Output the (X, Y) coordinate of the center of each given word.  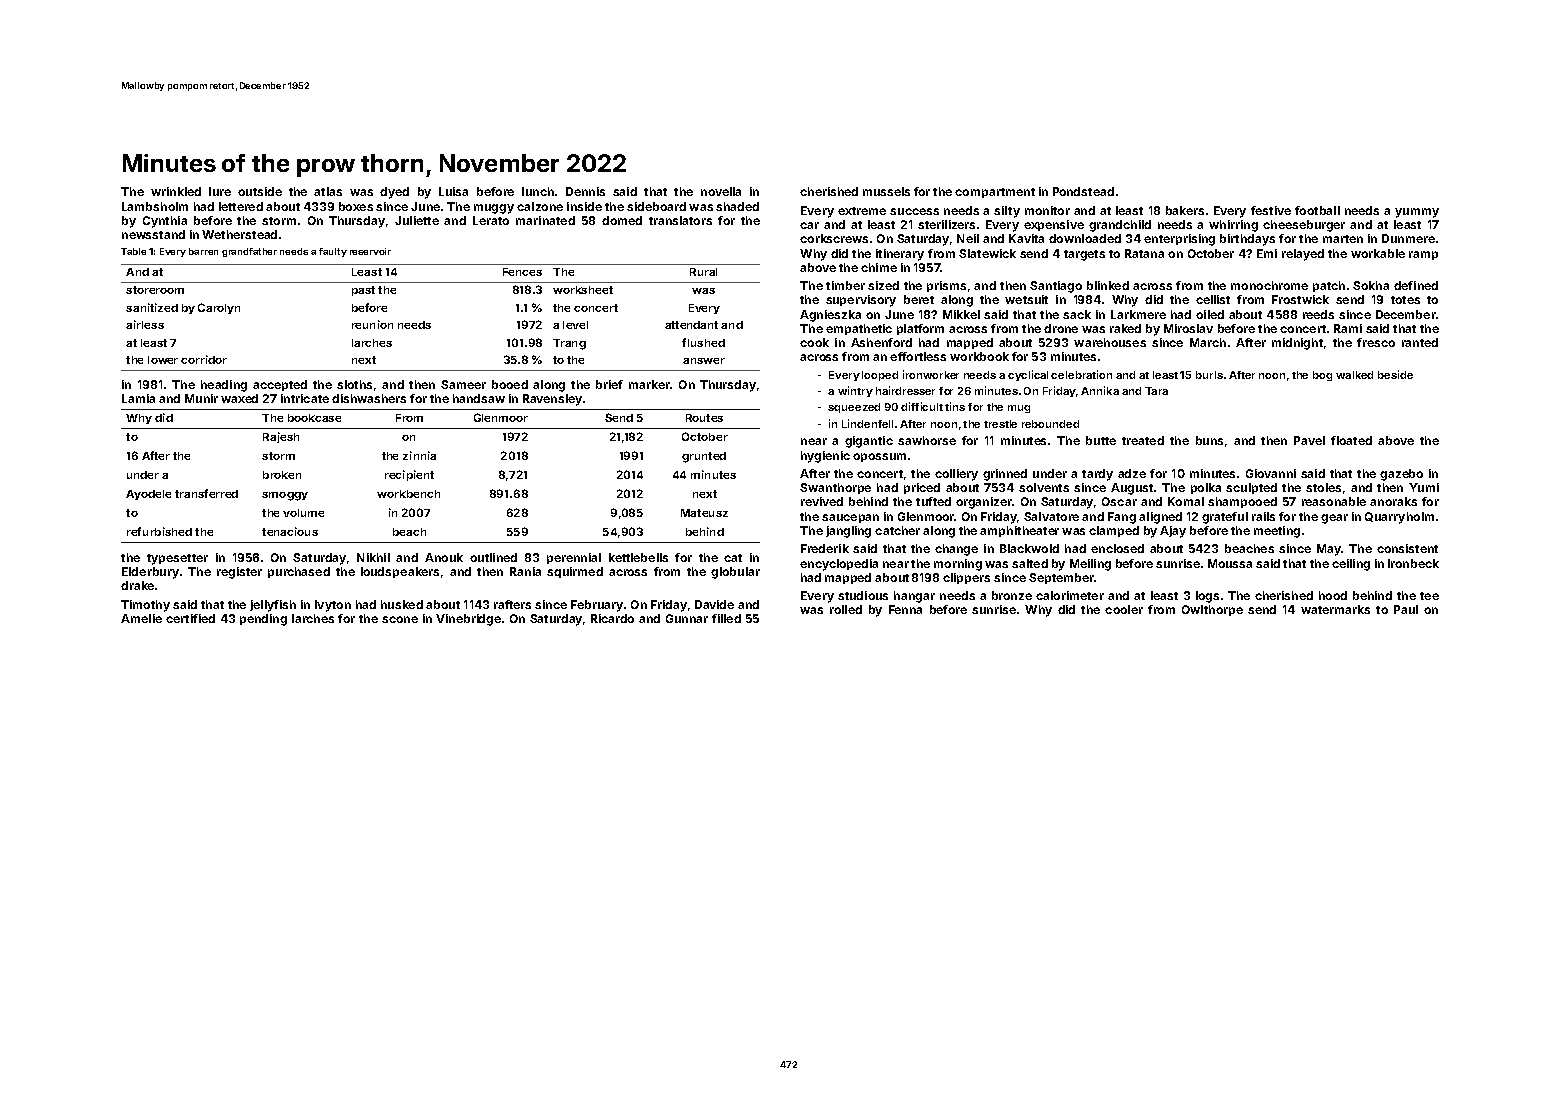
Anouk (444, 557)
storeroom (155, 290)
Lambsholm (155, 206)
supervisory (861, 301)
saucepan (850, 518)
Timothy (145, 606)
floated (1351, 440)
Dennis (585, 191)
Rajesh (281, 437)
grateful (1225, 518)
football (1317, 210)
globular (735, 573)
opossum (879, 457)
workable (1378, 253)
